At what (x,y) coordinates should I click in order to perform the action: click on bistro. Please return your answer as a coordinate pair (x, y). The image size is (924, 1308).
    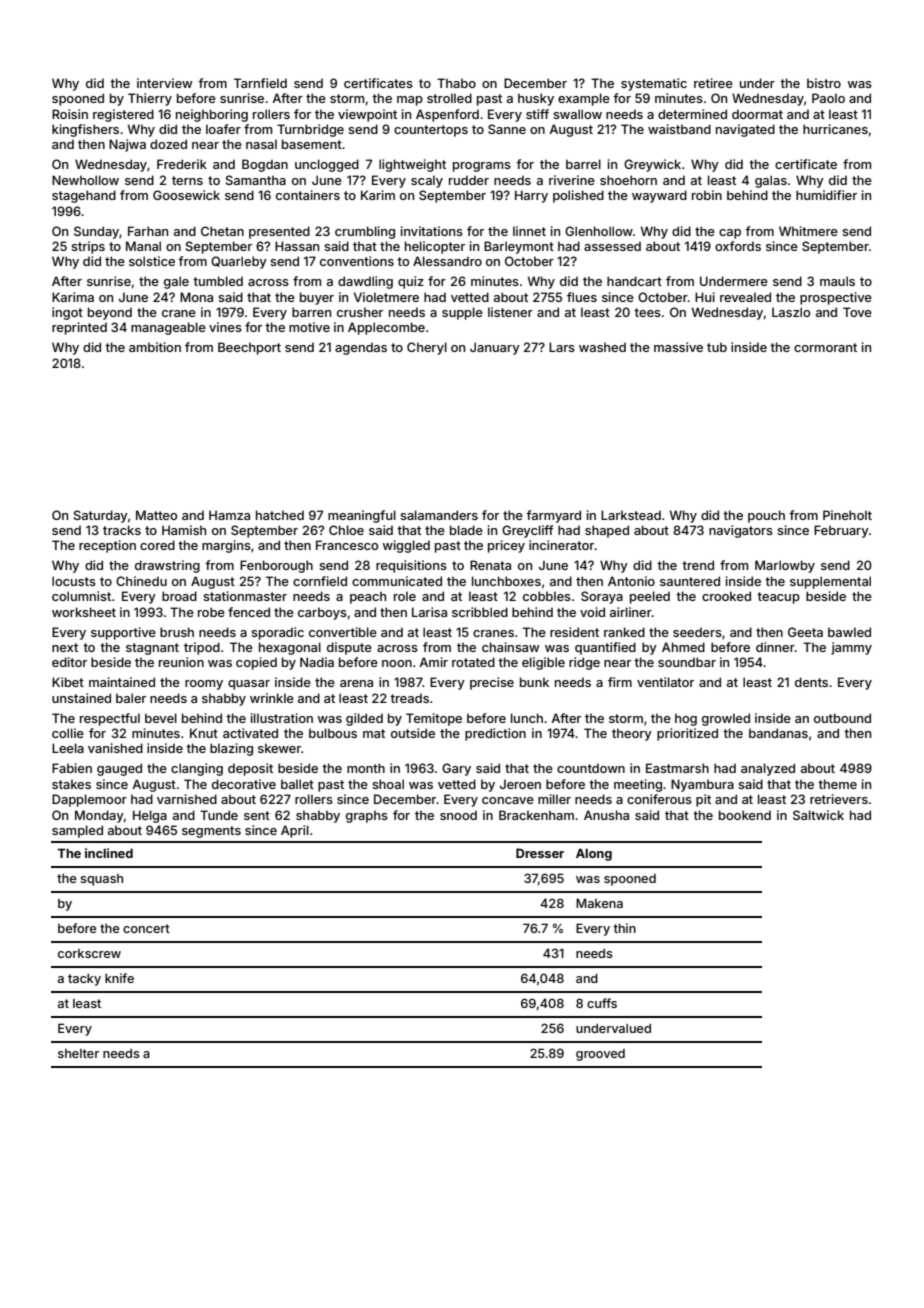
    Looking at the image, I should click on (824, 83).
